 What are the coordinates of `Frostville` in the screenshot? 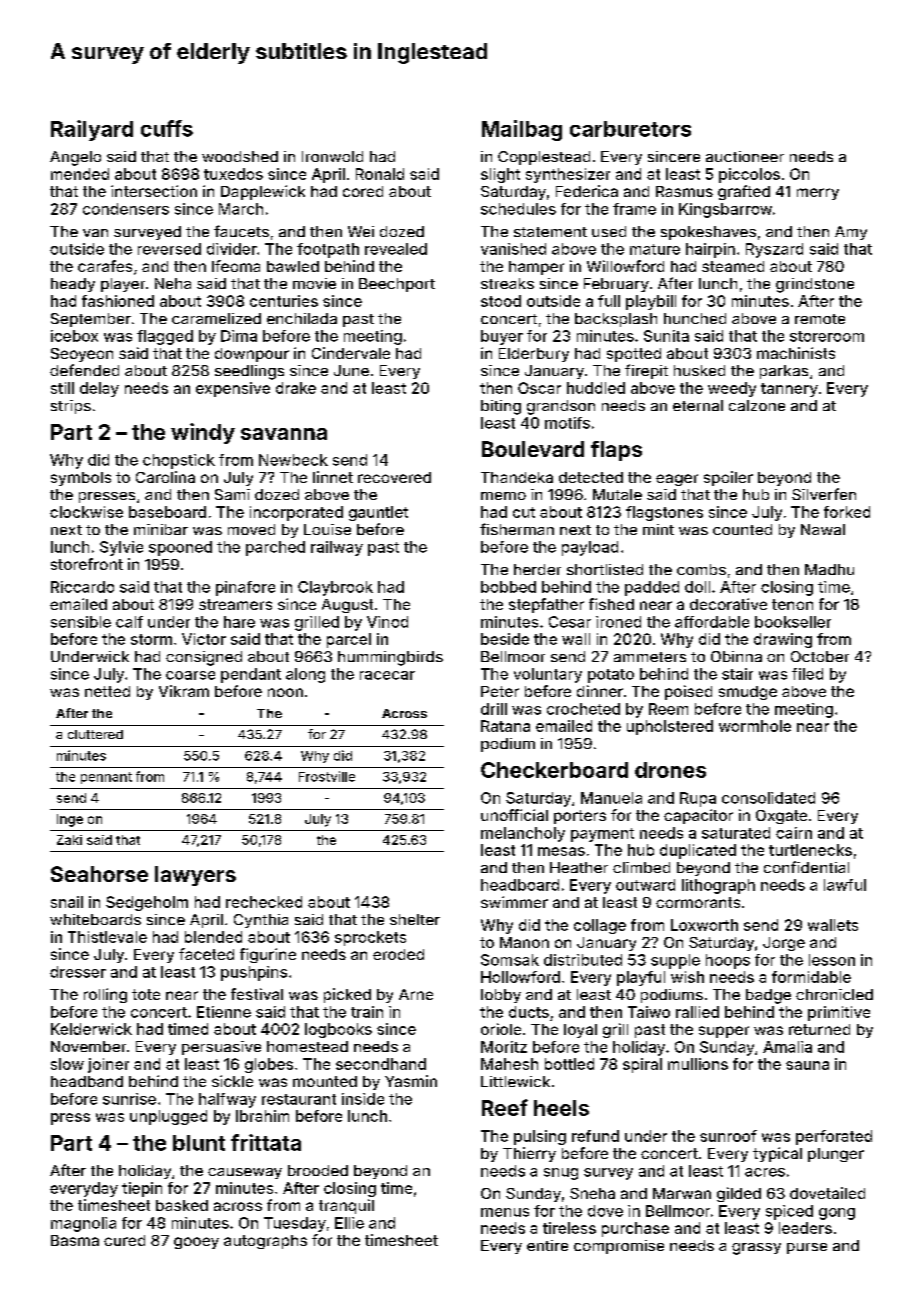 It's located at (327, 776).
